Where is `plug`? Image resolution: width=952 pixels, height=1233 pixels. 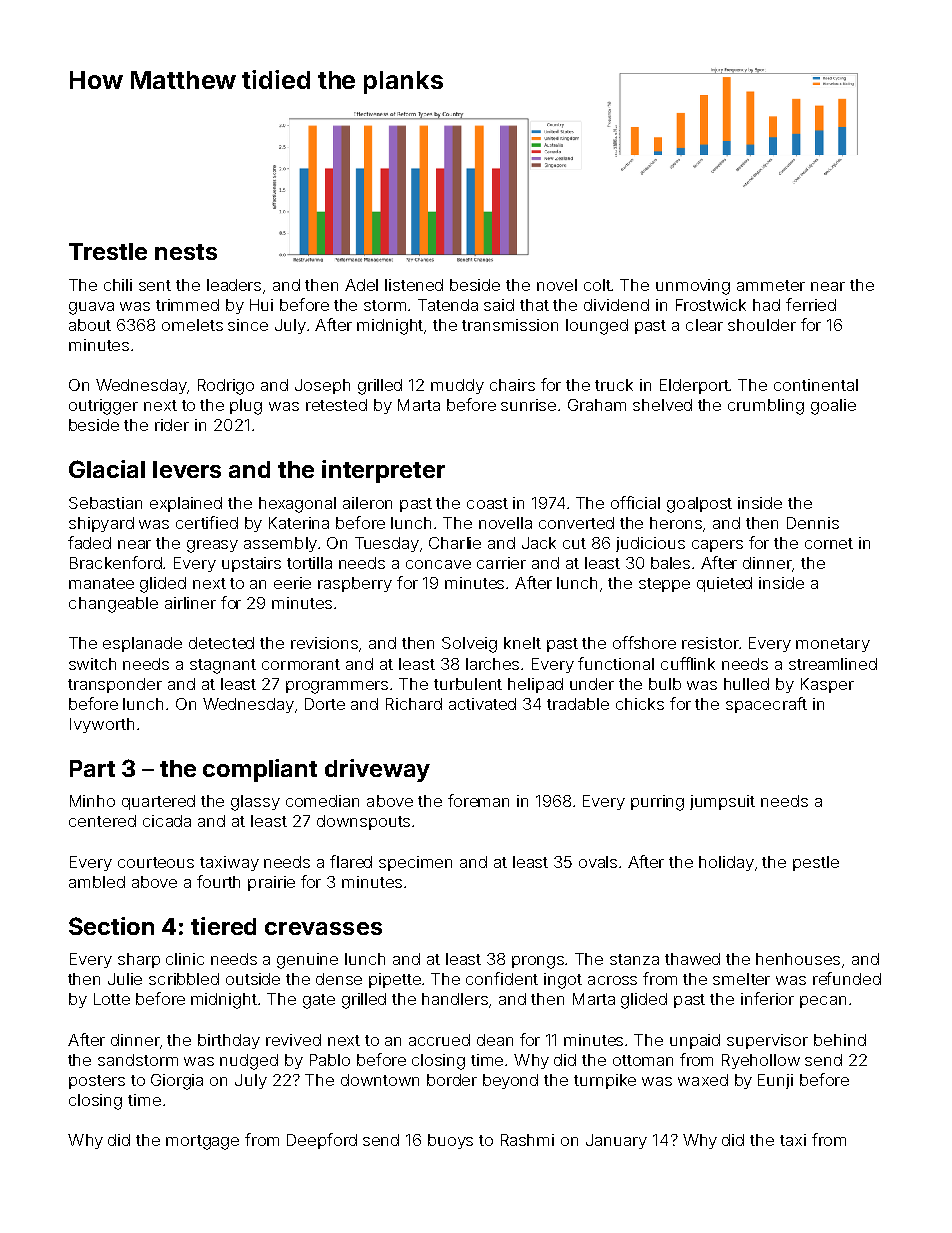 plug is located at coordinates (246, 407).
